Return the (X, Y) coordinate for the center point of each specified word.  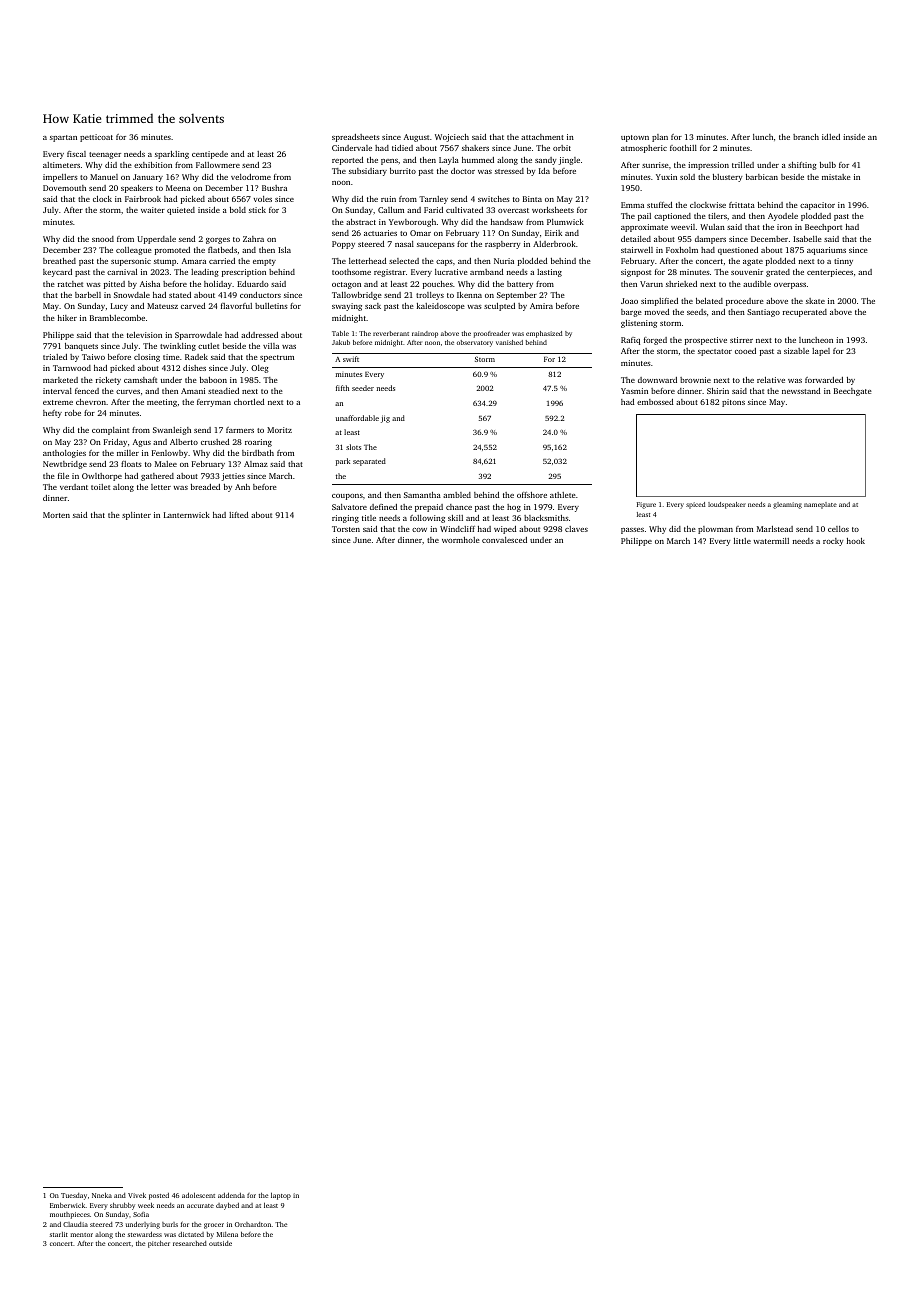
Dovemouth (64, 188)
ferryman (214, 403)
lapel (821, 352)
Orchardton (253, 1224)
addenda (231, 1195)
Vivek (137, 1195)
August (416, 138)
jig (385, 419)
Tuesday (74, 1196)
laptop (281, 1196)
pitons (733, 403)
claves (576, 529)
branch (806, 137)
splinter (136, 516)
